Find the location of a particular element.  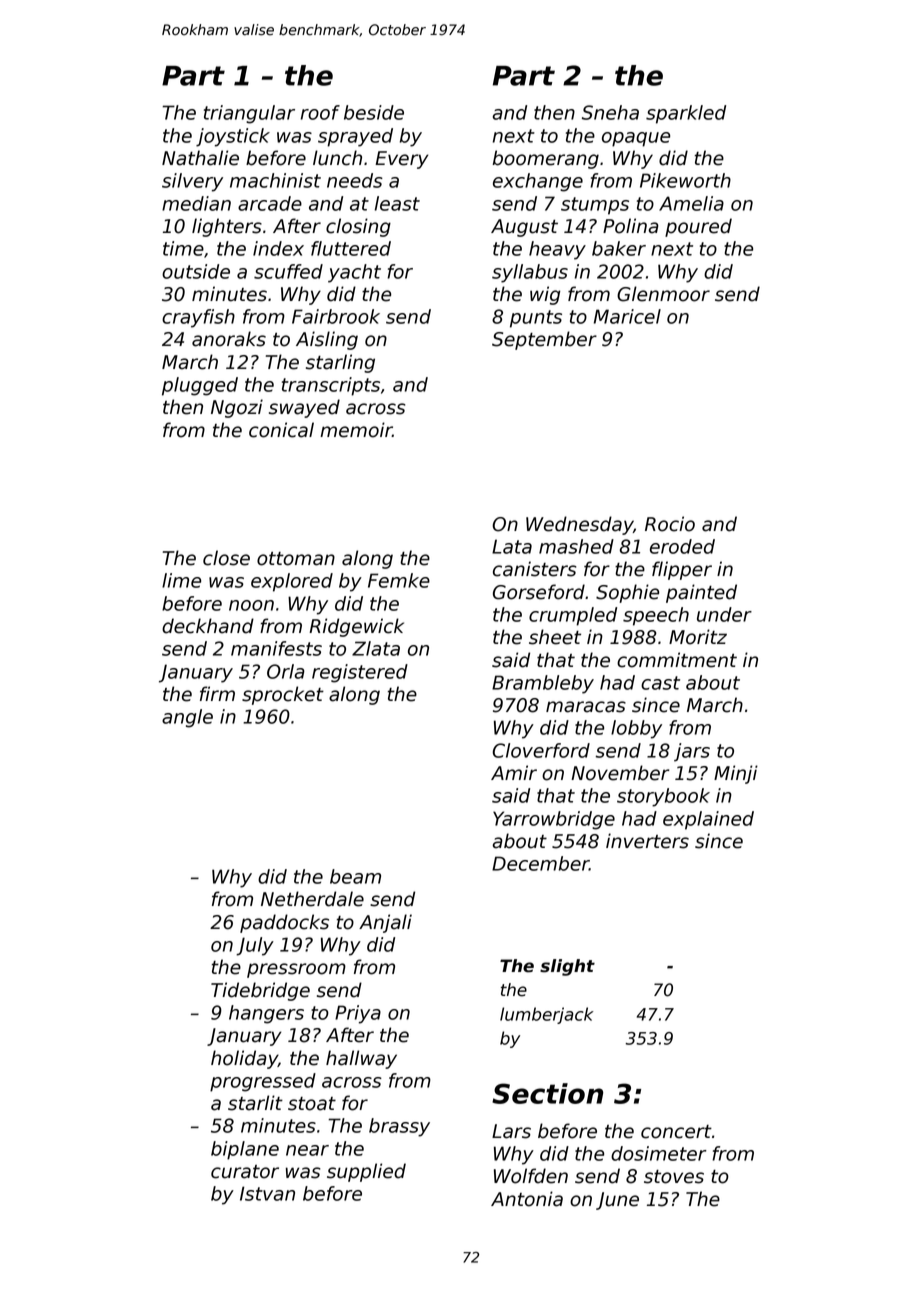

holiday is located at coordinates (244, 1059).
